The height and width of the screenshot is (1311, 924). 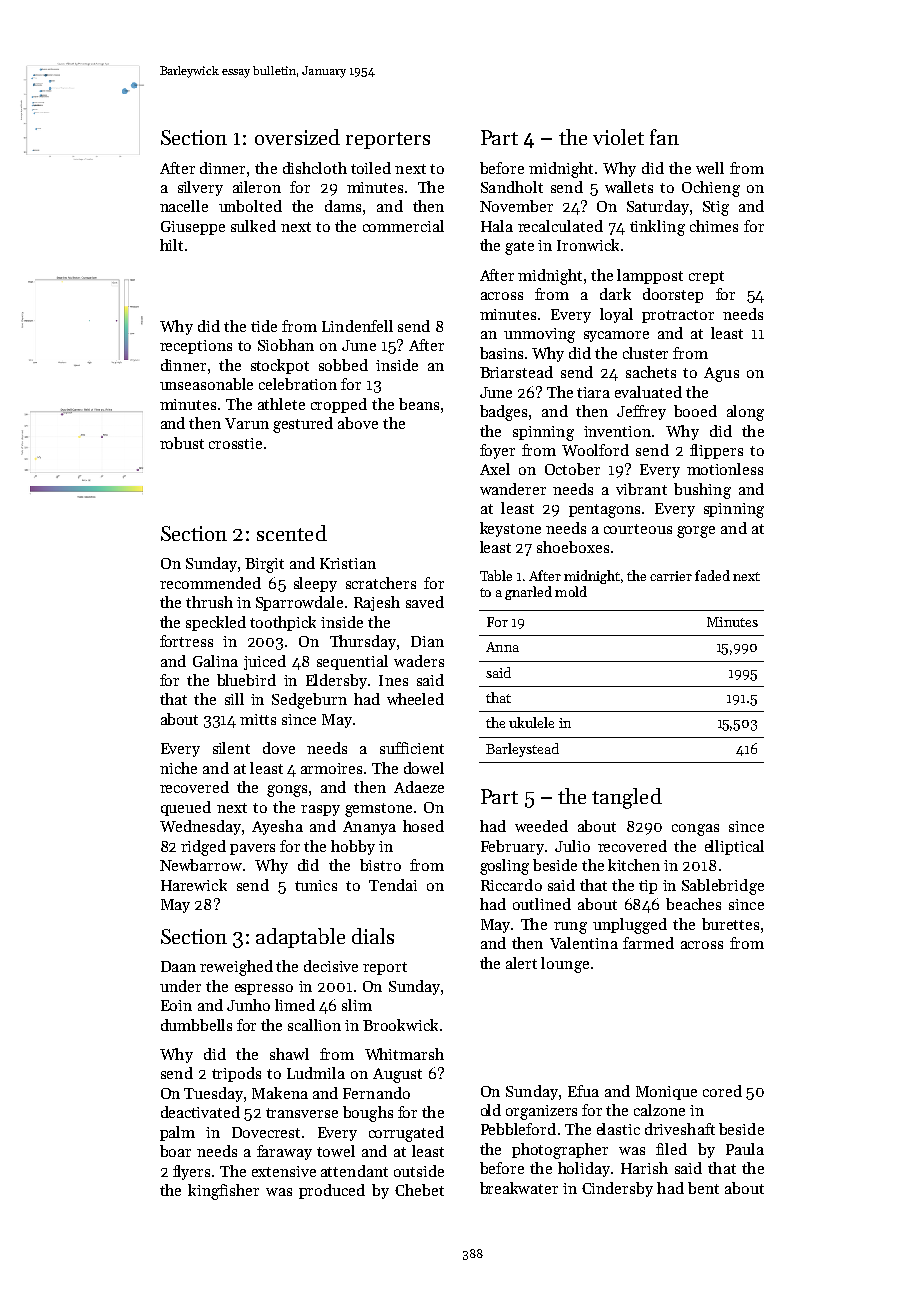 I want to click on breakwater, so click(x=519, y=1188).
